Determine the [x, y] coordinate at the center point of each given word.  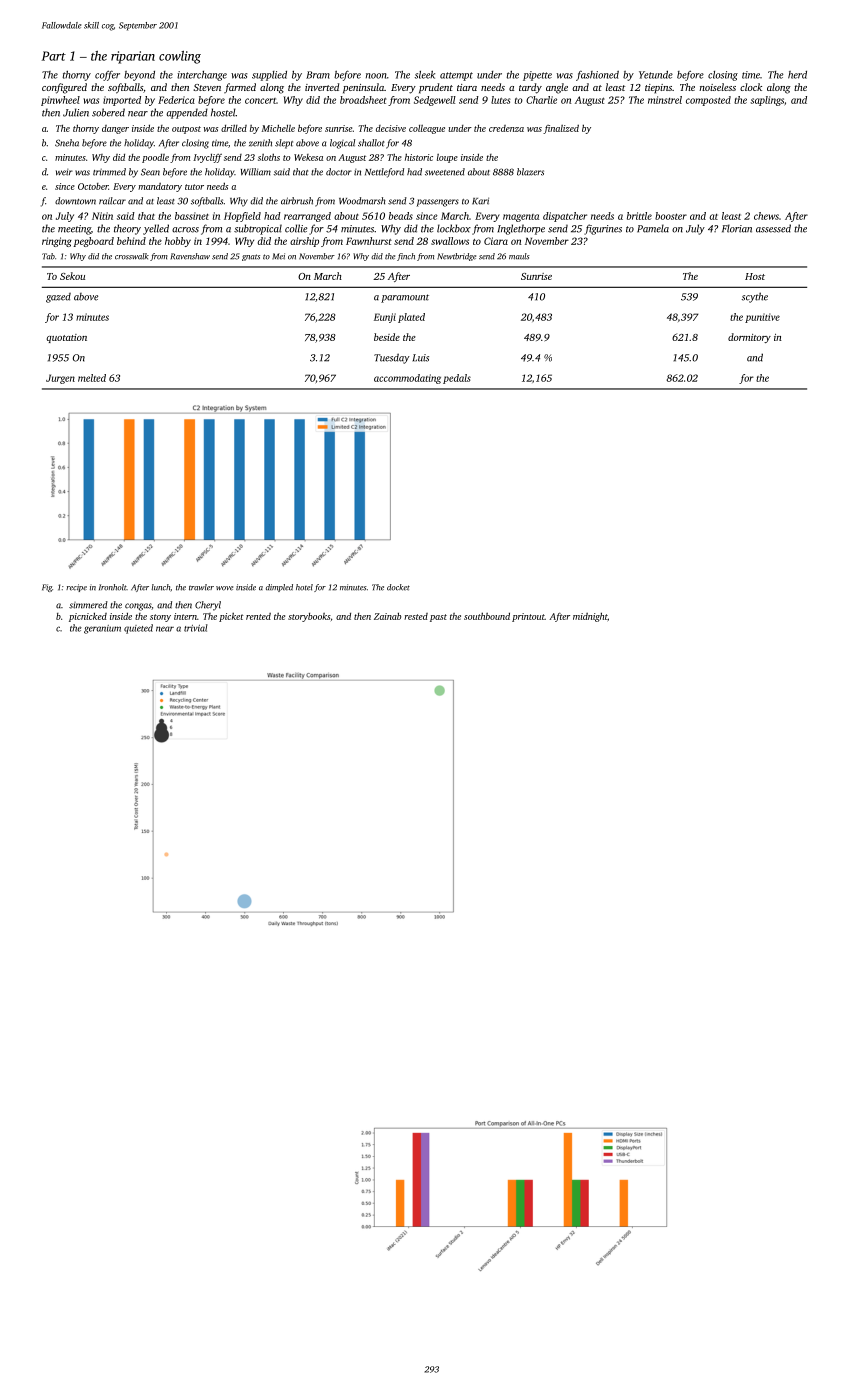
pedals [457, 379]
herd [797, 75]
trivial [196, 628]
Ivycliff [207, 158]
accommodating [407, 379]
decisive [391, 128]
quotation [67, 338]
